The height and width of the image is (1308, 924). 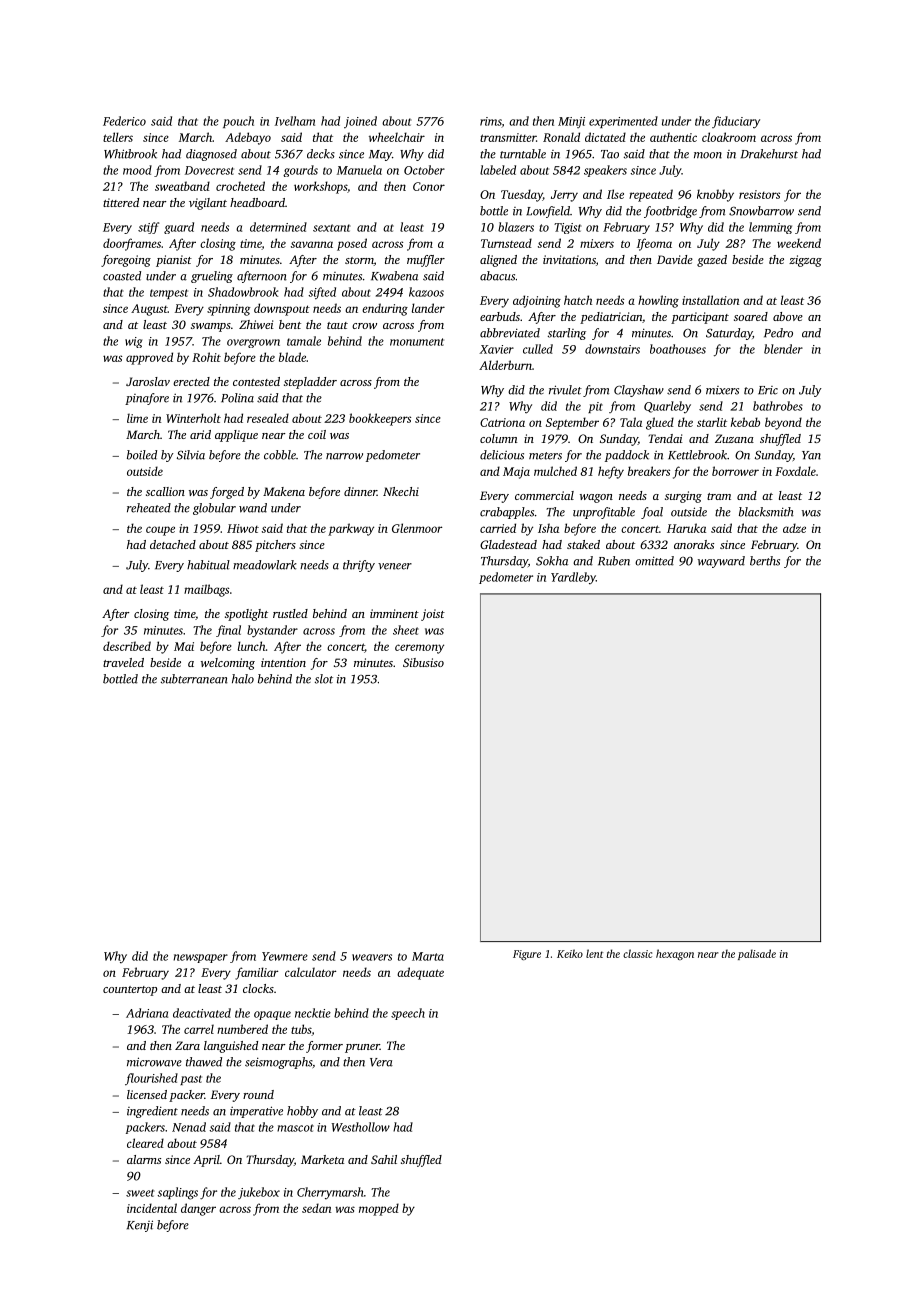 What do you see at coordinates (384, 1159) in the image?
I see `Sahil` at bounding box center [384, 1159].
